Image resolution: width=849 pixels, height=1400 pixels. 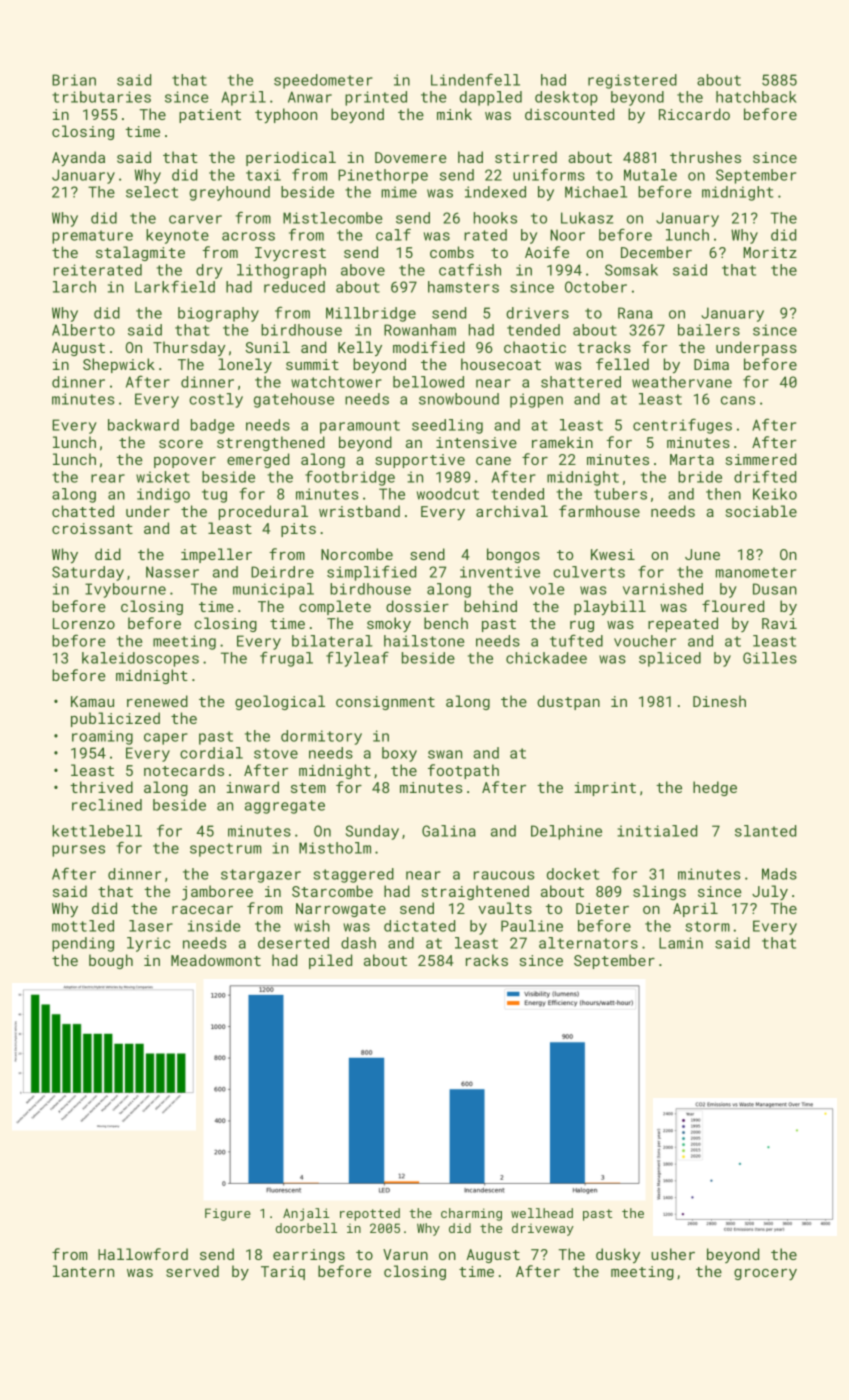 What do you see at coordinates (602, 908) in the screenshot?
I see `Dieter` at bounding box center [602, 908].
